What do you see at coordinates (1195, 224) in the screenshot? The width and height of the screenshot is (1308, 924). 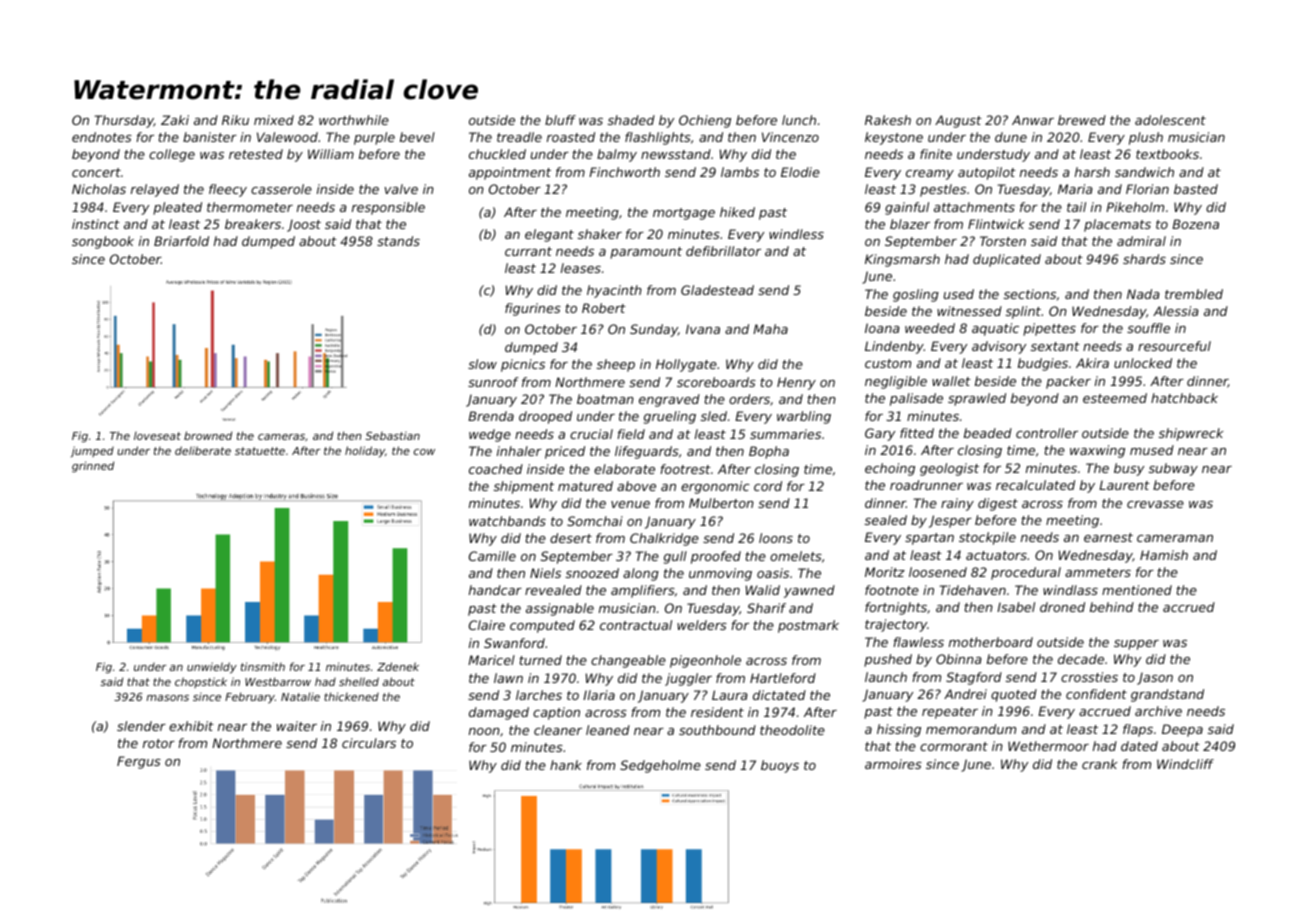 I see `Bozena` at bounding box center [1195, 224].
